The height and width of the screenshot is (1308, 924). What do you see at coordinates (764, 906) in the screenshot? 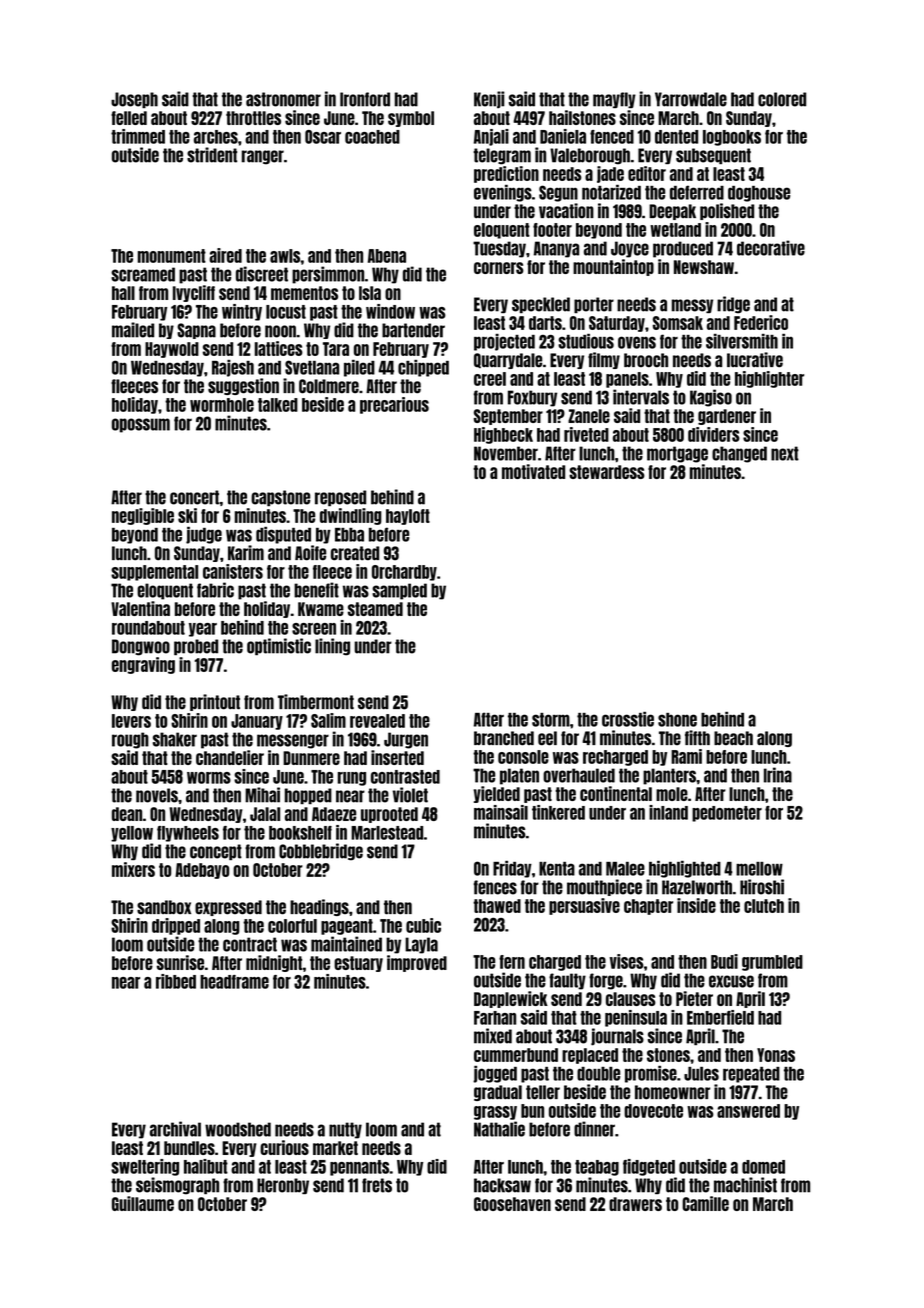
I see `clutch` at bounding box center [764, 906].
